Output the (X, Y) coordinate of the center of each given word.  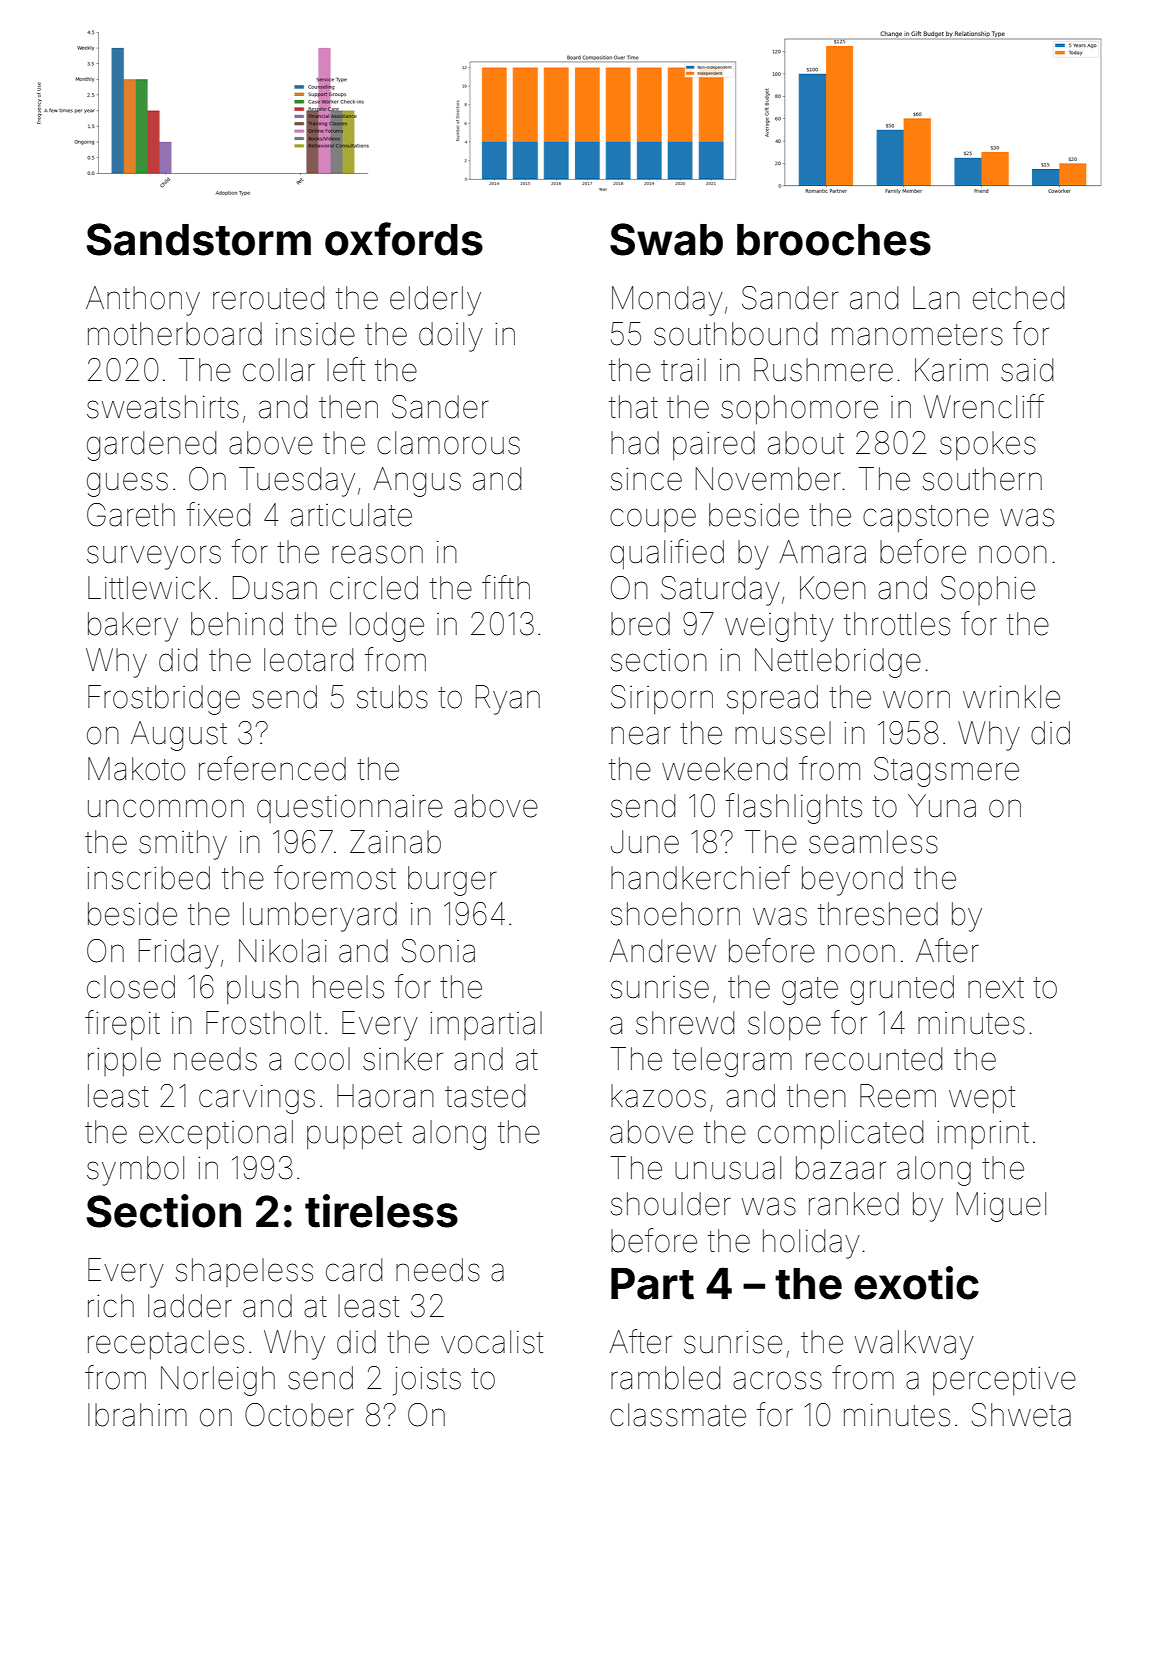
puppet (354, 1135)
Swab (666, 239)
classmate (678, 1415)
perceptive (1004, 1380)
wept (982, 1099)
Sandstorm (199, 239)
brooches (834, 240)
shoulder (671, 1204)
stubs (392, 697)
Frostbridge (164, 700)
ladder (190, 1306)
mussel (783, 733)
